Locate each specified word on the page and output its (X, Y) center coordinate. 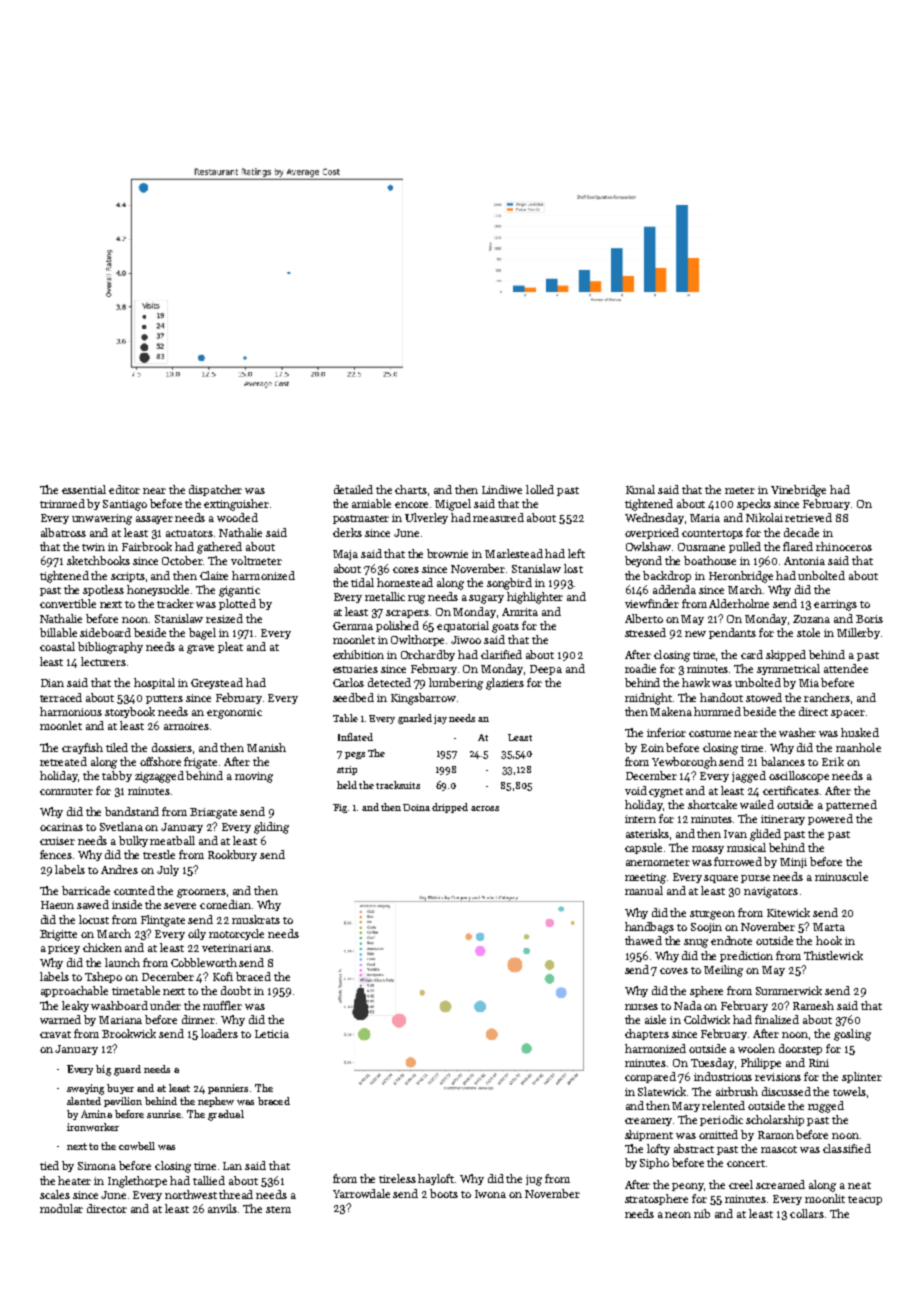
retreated (63, 761)
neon (678, 1215)
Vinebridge (798, 491)
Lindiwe (502, 489)
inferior (666, 732)
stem (278, 1209)
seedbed (353, 697)
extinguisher (236, 505)
